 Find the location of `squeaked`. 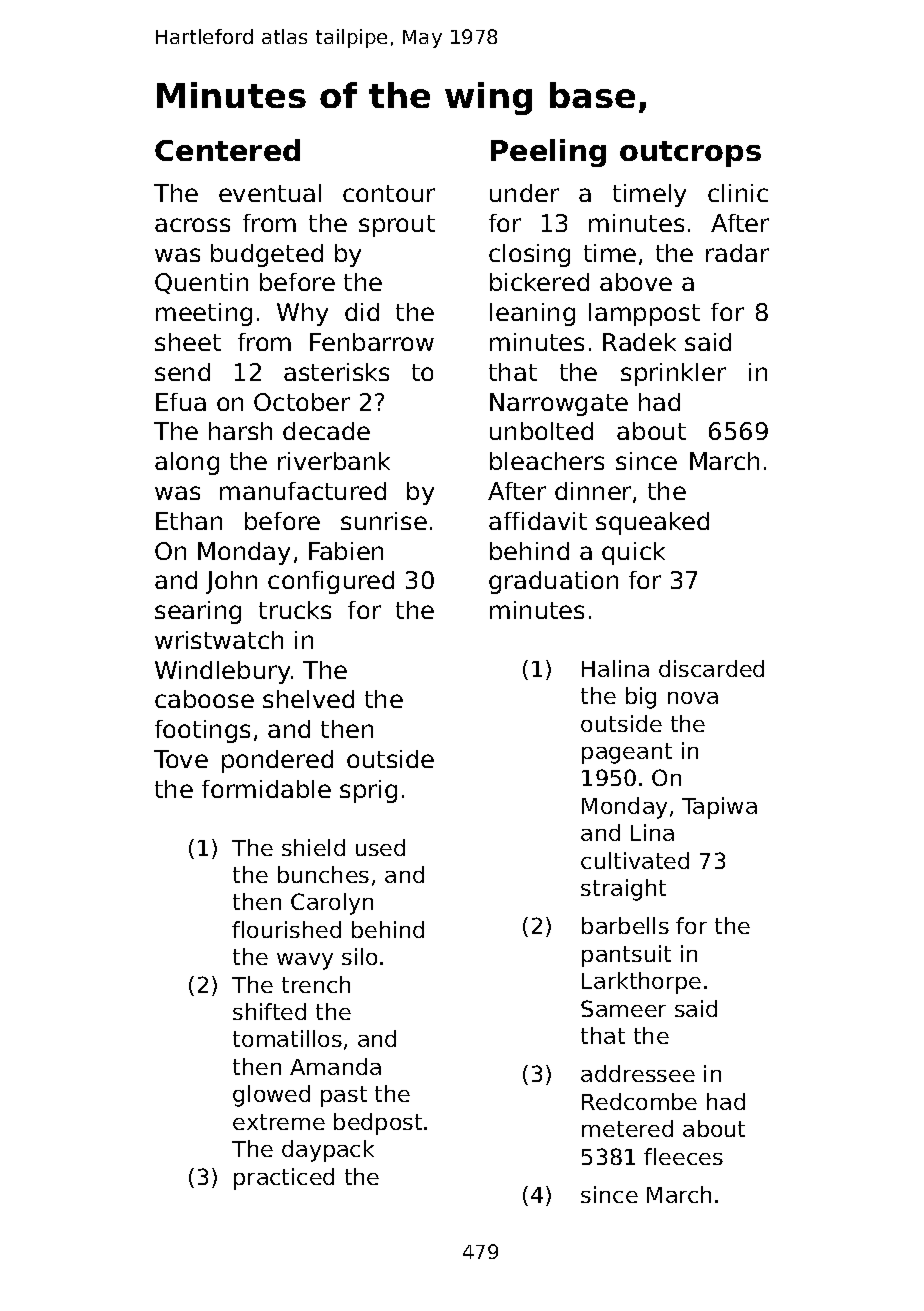

squeaked is located at coordinates (652, 523).
